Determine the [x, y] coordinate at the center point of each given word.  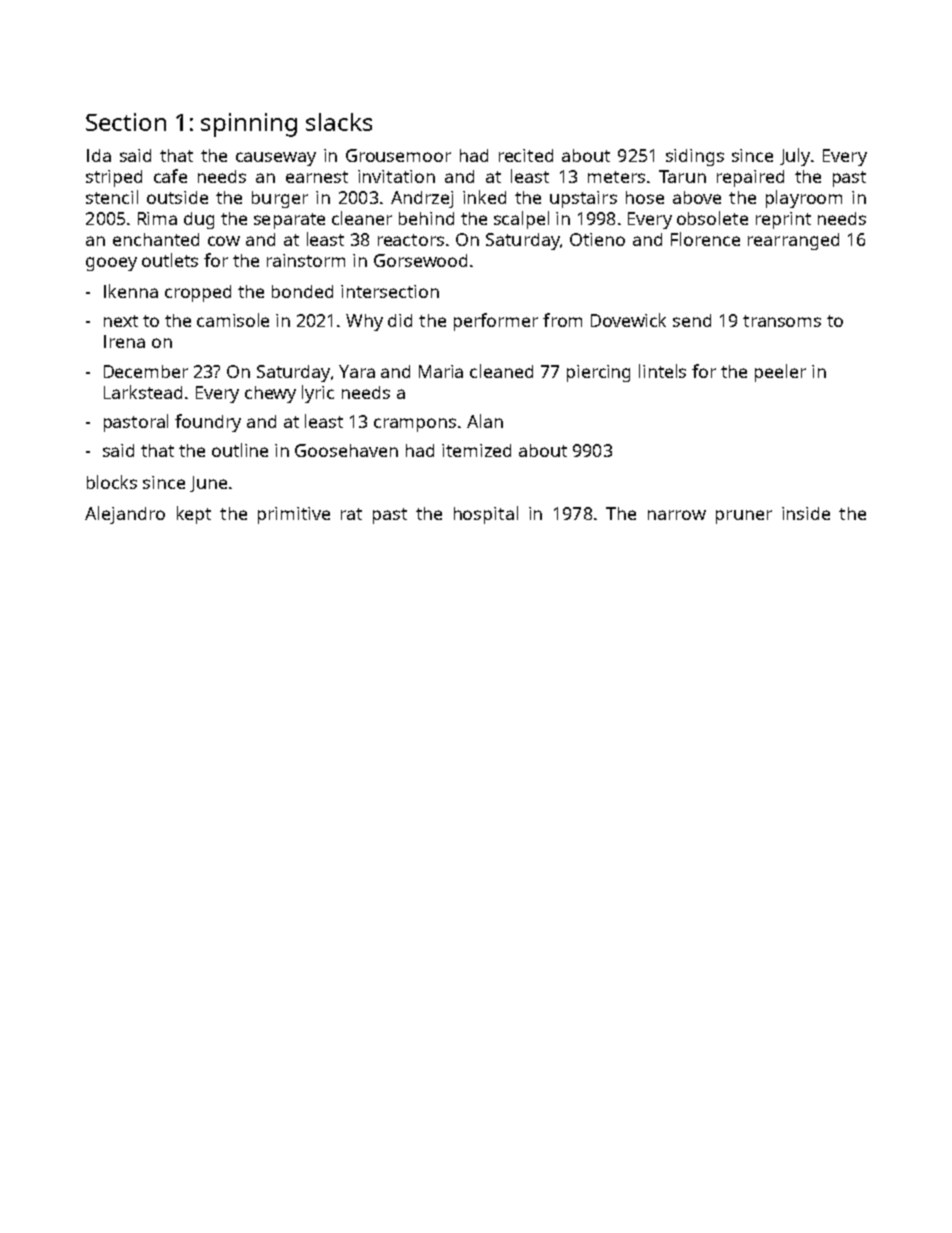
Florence [705, 239]
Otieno [597, 239]
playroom [804, 199]
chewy [270, 394]
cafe [170, 176]
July [795, 157]
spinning [249, 125]
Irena [124, 341]
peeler [780, 373]
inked [484, 197]
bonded [302, 291]
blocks [112, 482]
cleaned [501, 371]
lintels [662, 371]
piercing [598, 373]
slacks [339, 122]
